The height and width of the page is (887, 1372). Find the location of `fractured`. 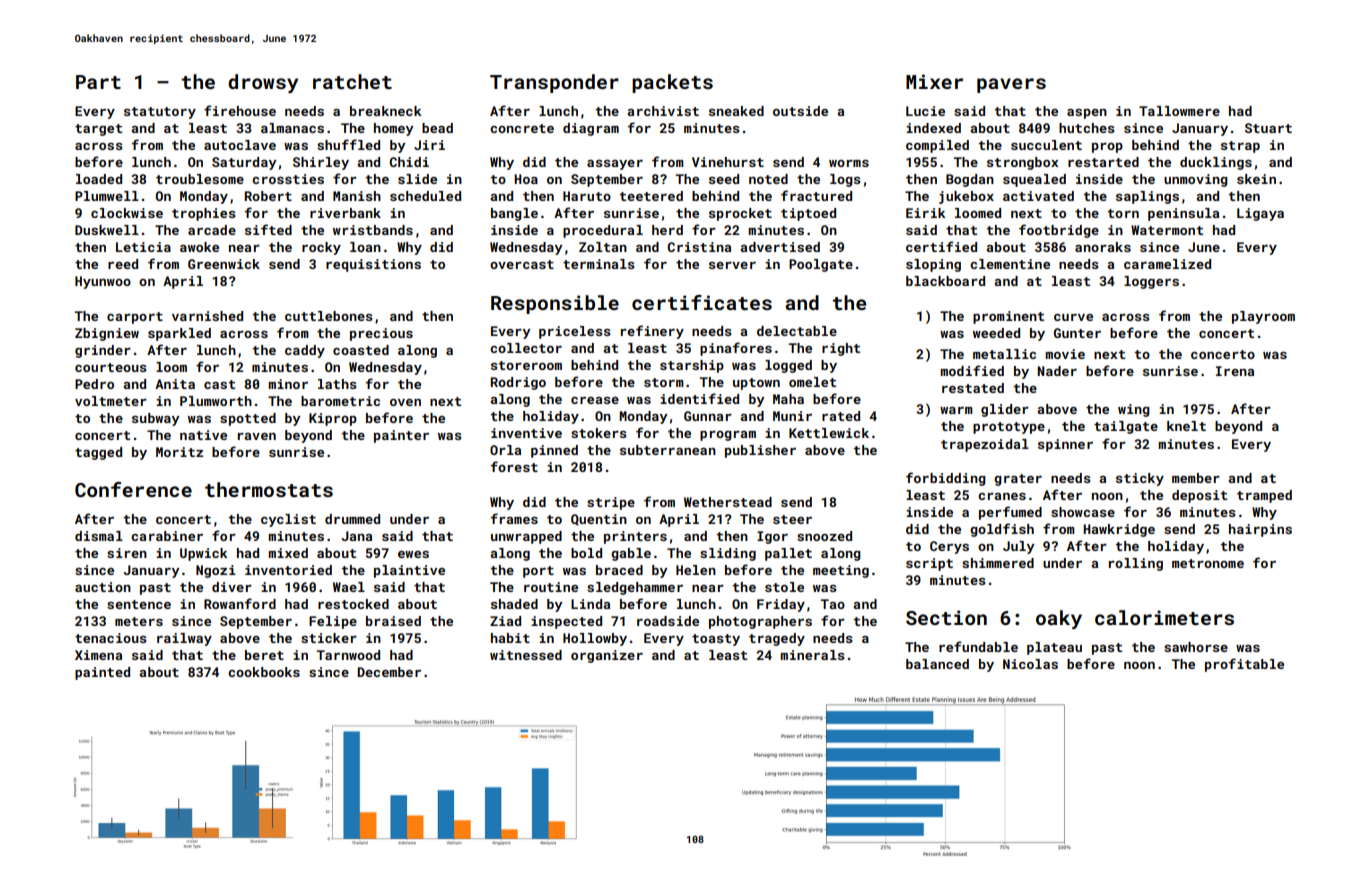

fractured is located at coordinates (816, 195).
